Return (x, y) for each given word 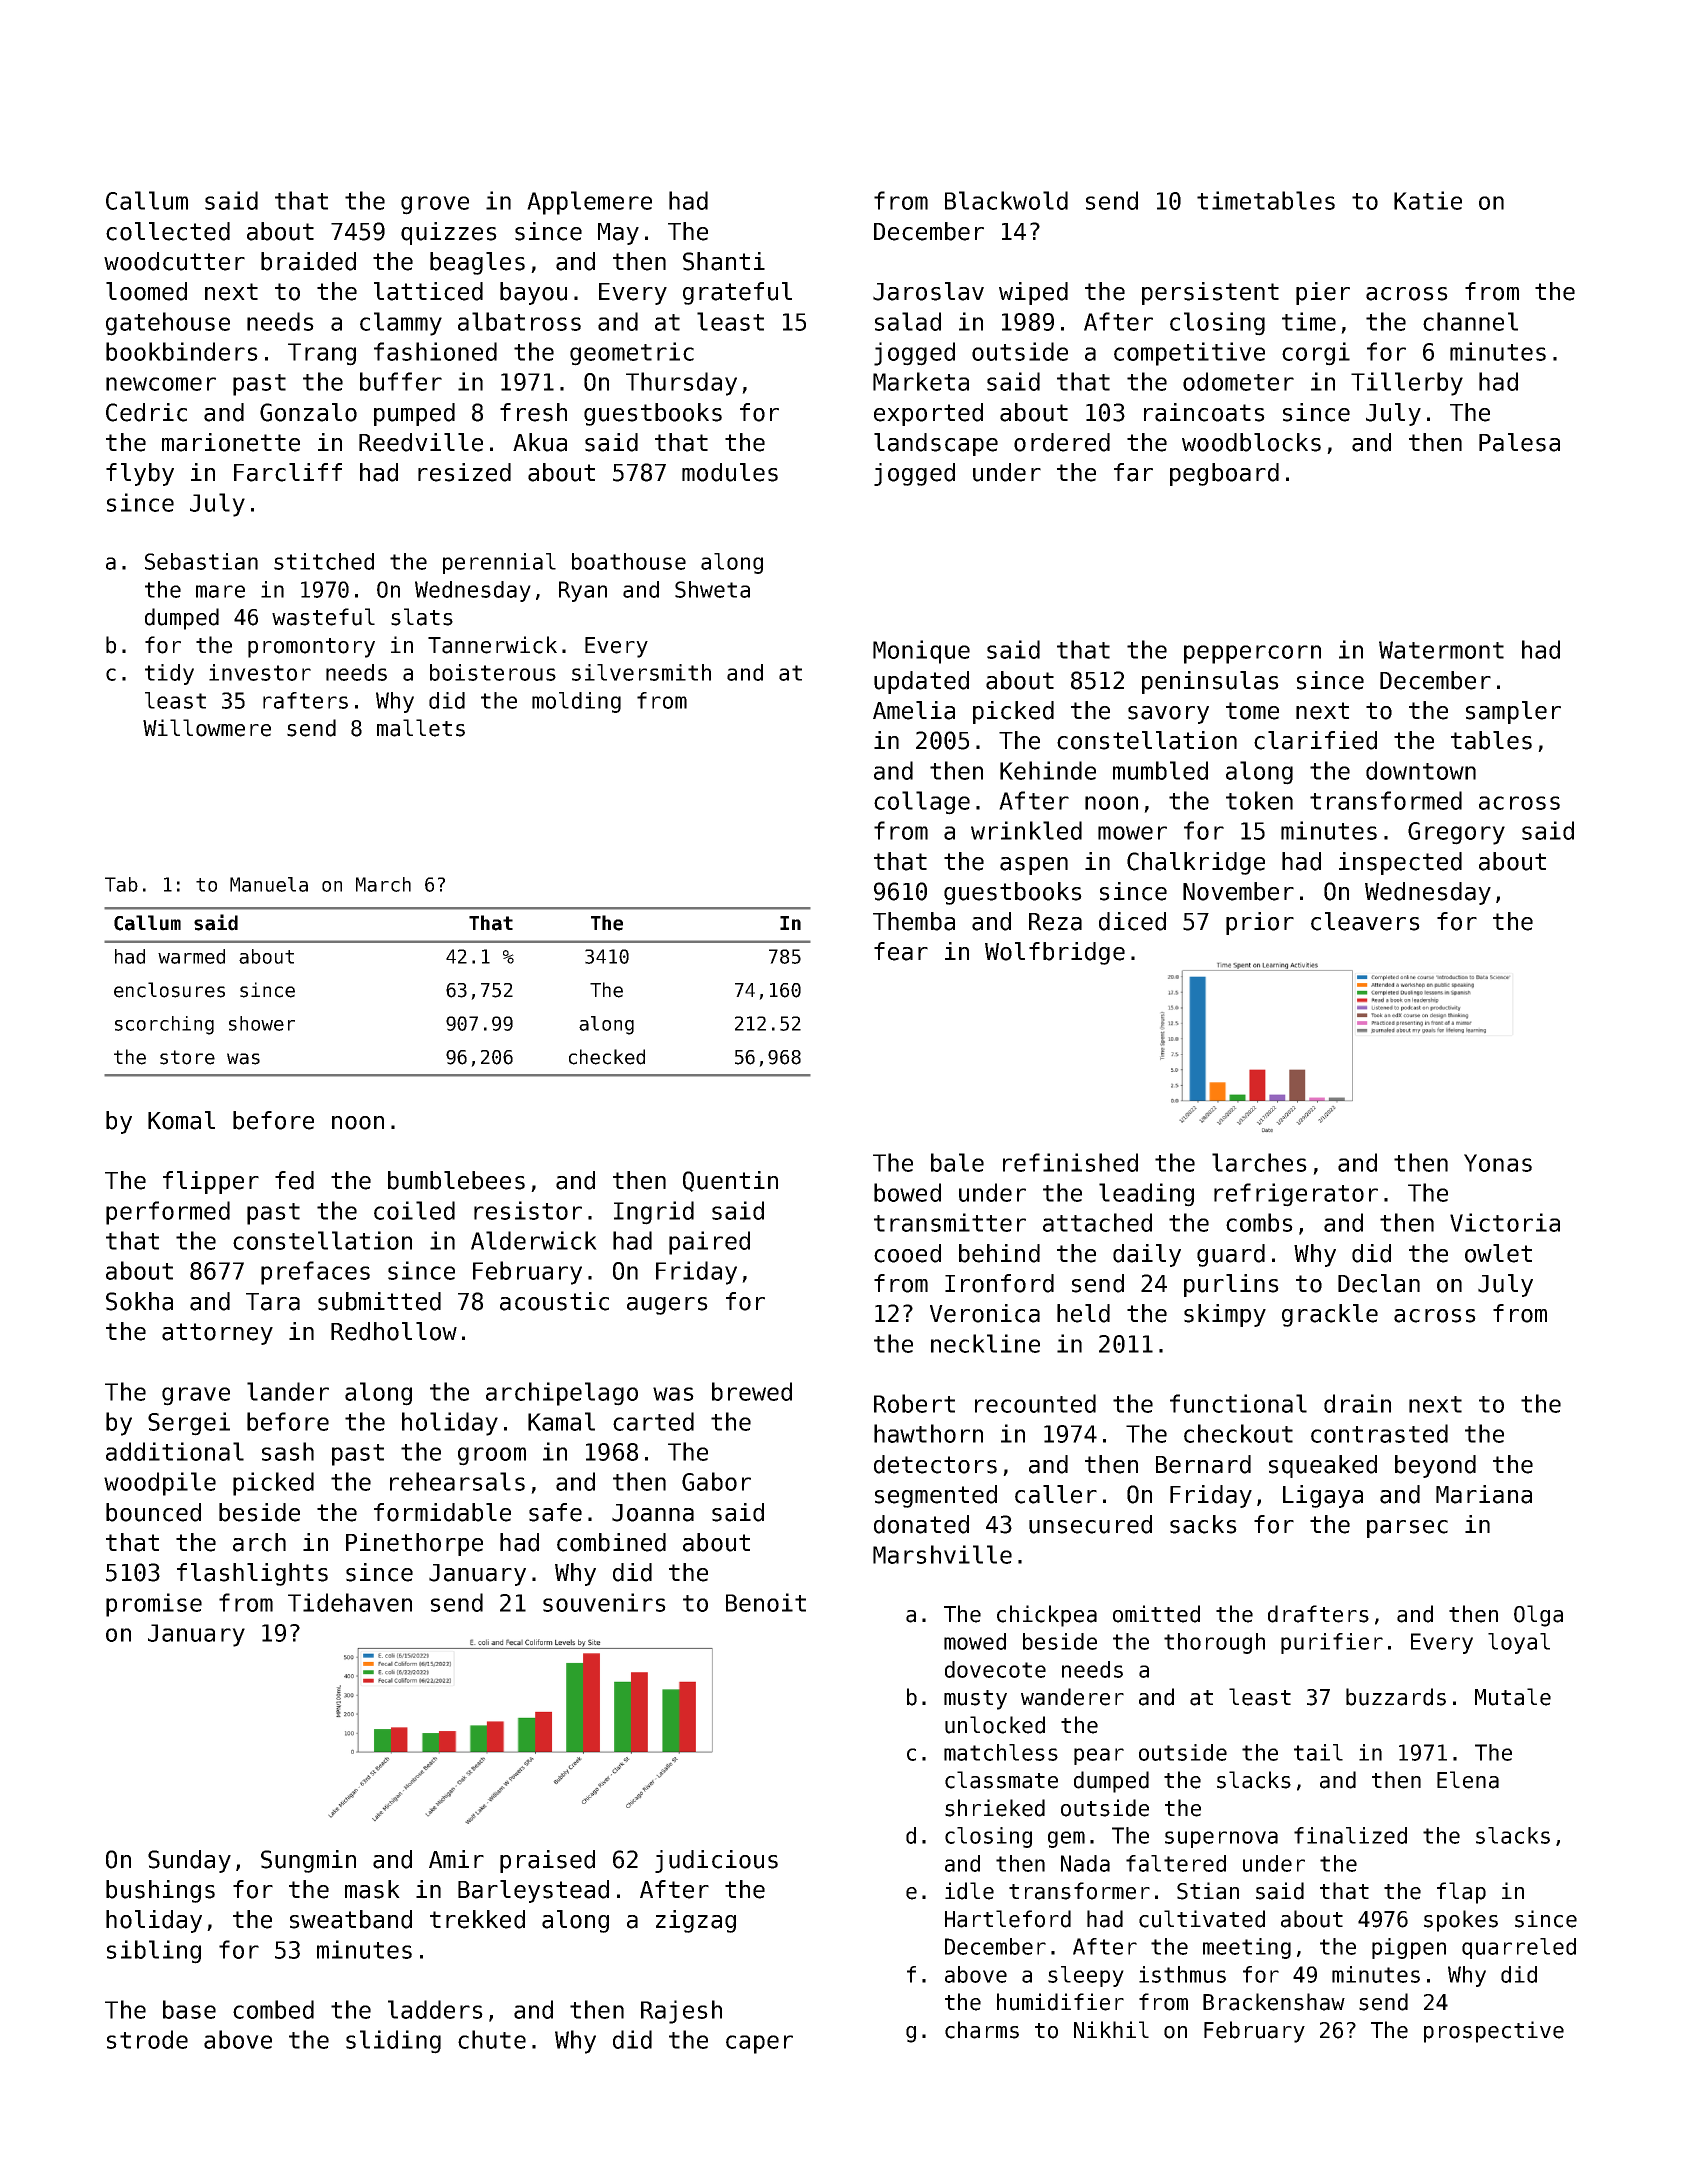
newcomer (161, 384)
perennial (499, 563)
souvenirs (604, 1602)
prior (1260, 923)
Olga (1538, 1616)
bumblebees (456, 1180)
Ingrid (654, 1213)
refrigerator (1296, 1195)
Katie (1428, 200)
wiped (1033, 293)
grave (196, 1396)
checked (607, 1057)
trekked (477, 1919)
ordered (1062, 442)
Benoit (766, 1602)
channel (1470, 321)
